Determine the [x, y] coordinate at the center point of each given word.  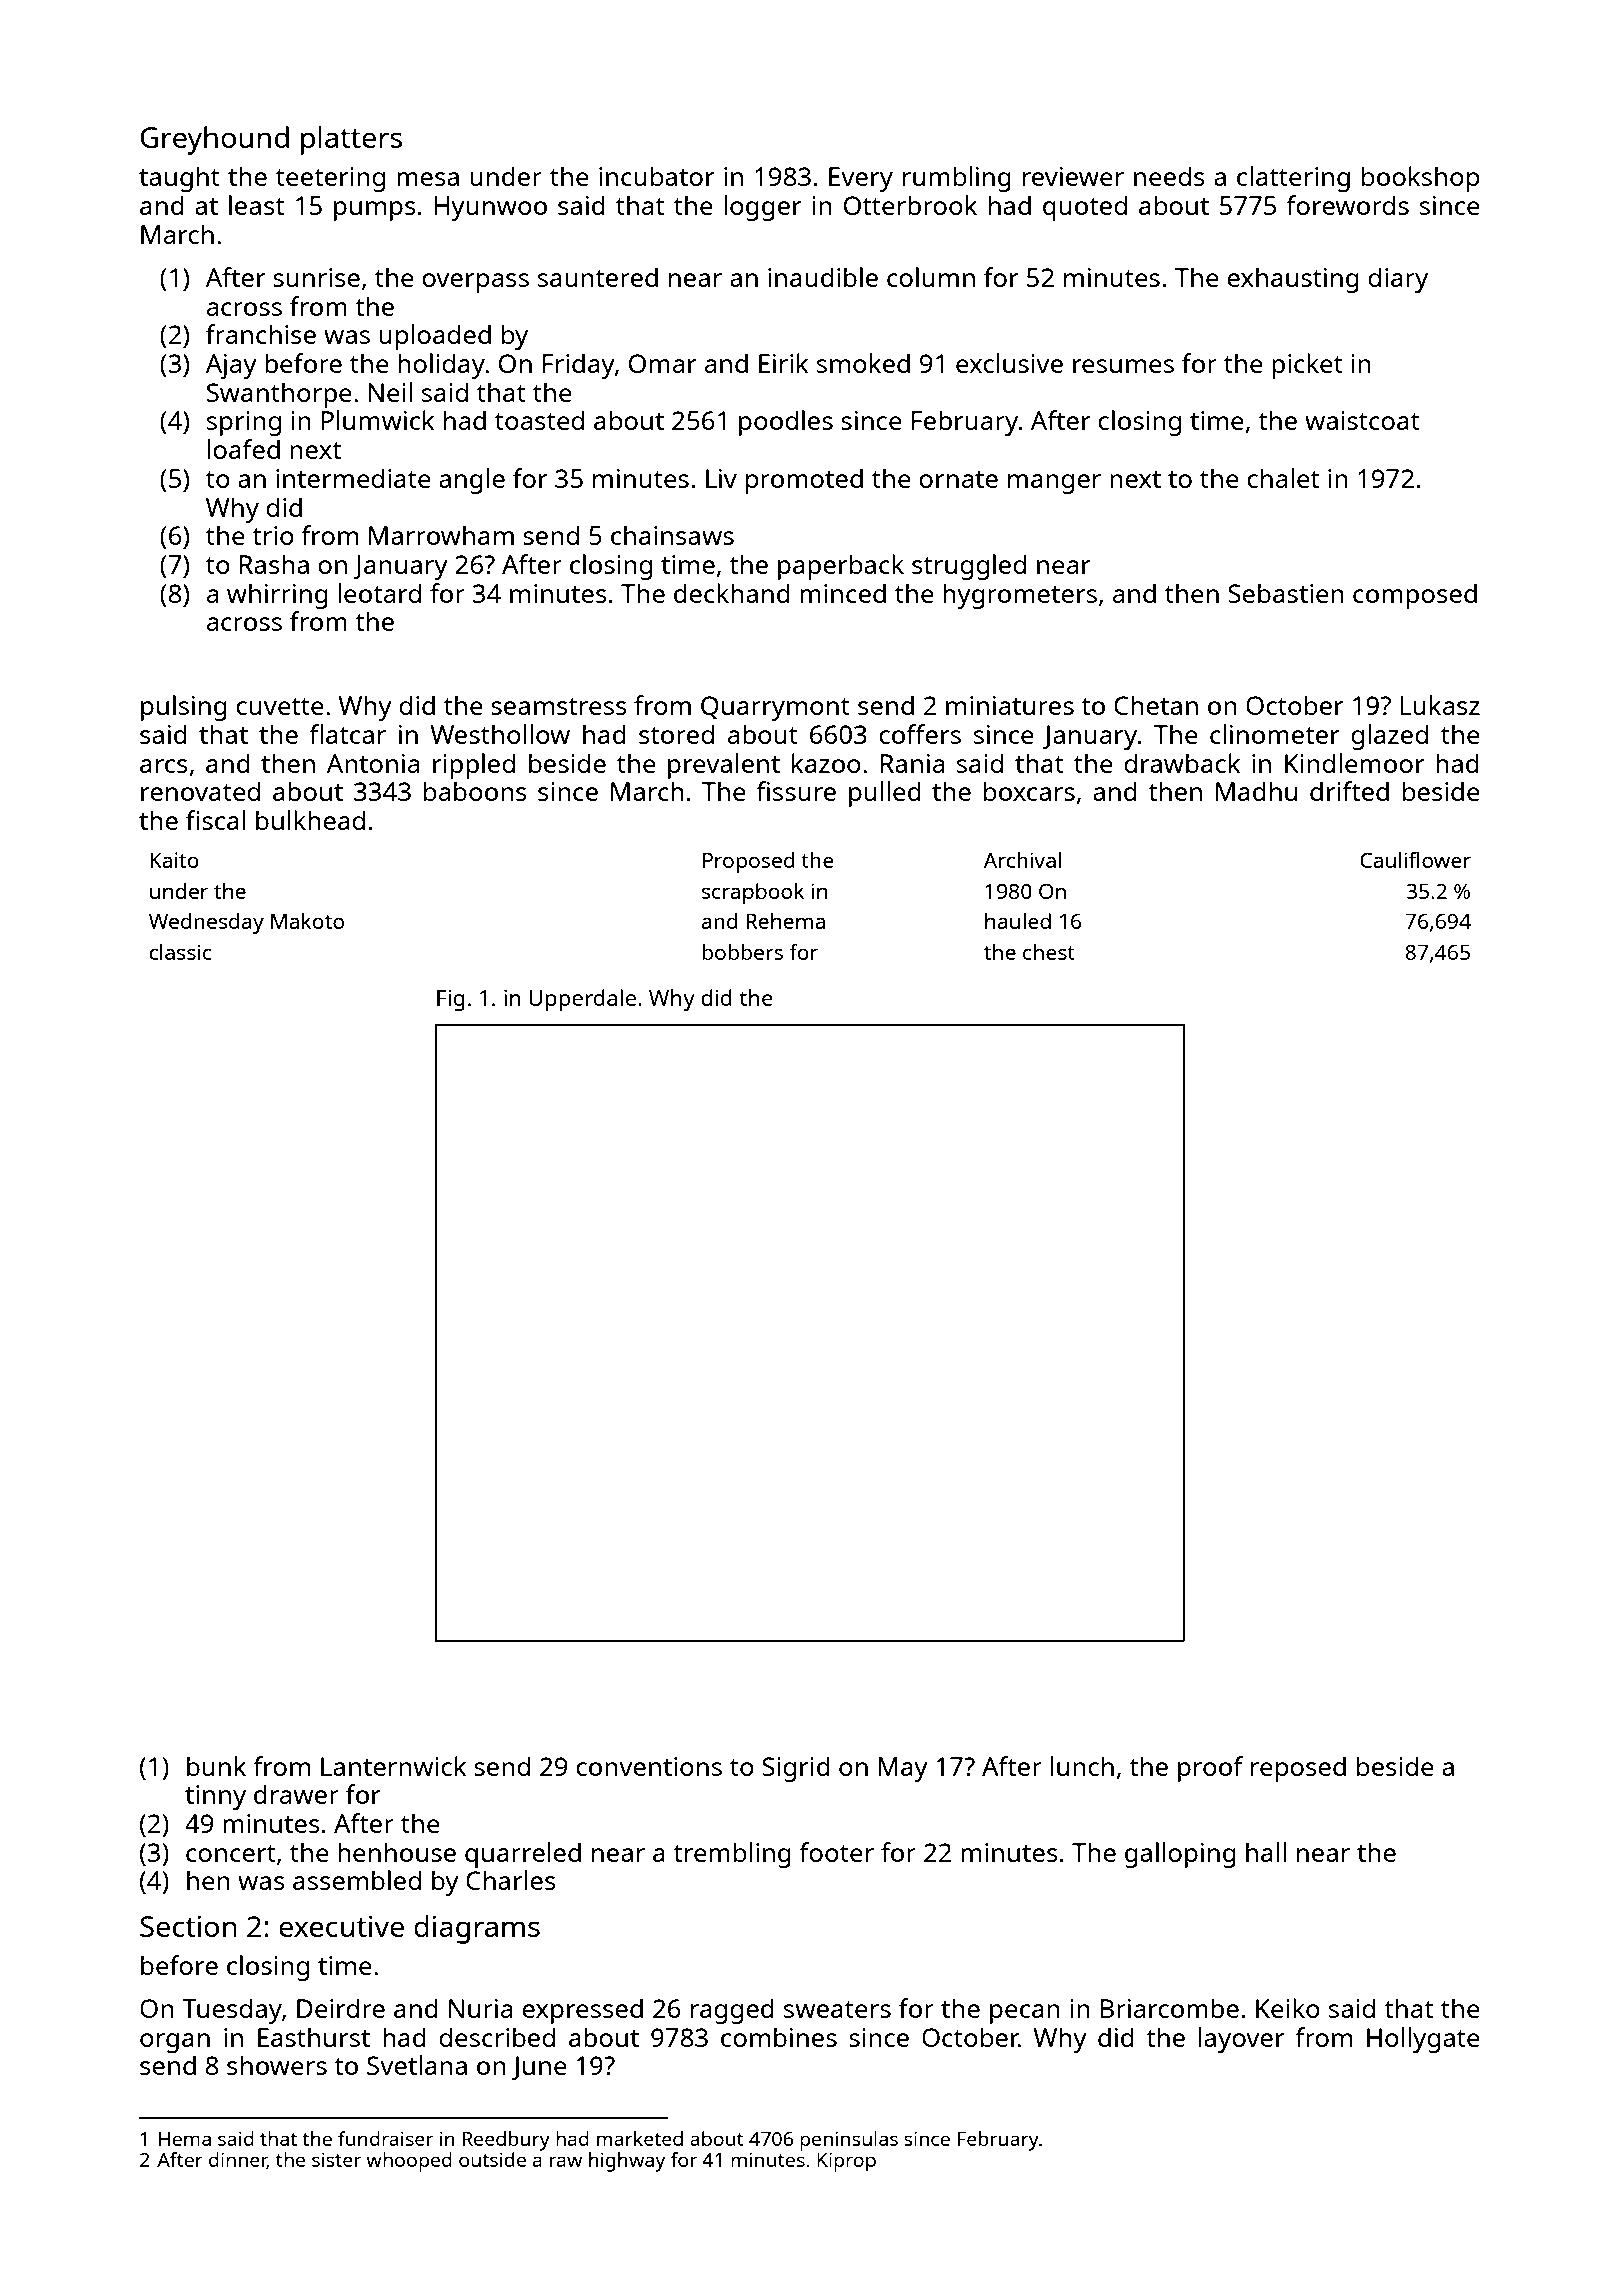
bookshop [1420, 179]
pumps [375, 211]
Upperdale [582, 1000]
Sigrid [796, 1769]
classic [180, 952]
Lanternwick [394, 1766]
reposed [1298, 1769]
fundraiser [385, 2138]
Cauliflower [1415, 860]
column [931, 277]
